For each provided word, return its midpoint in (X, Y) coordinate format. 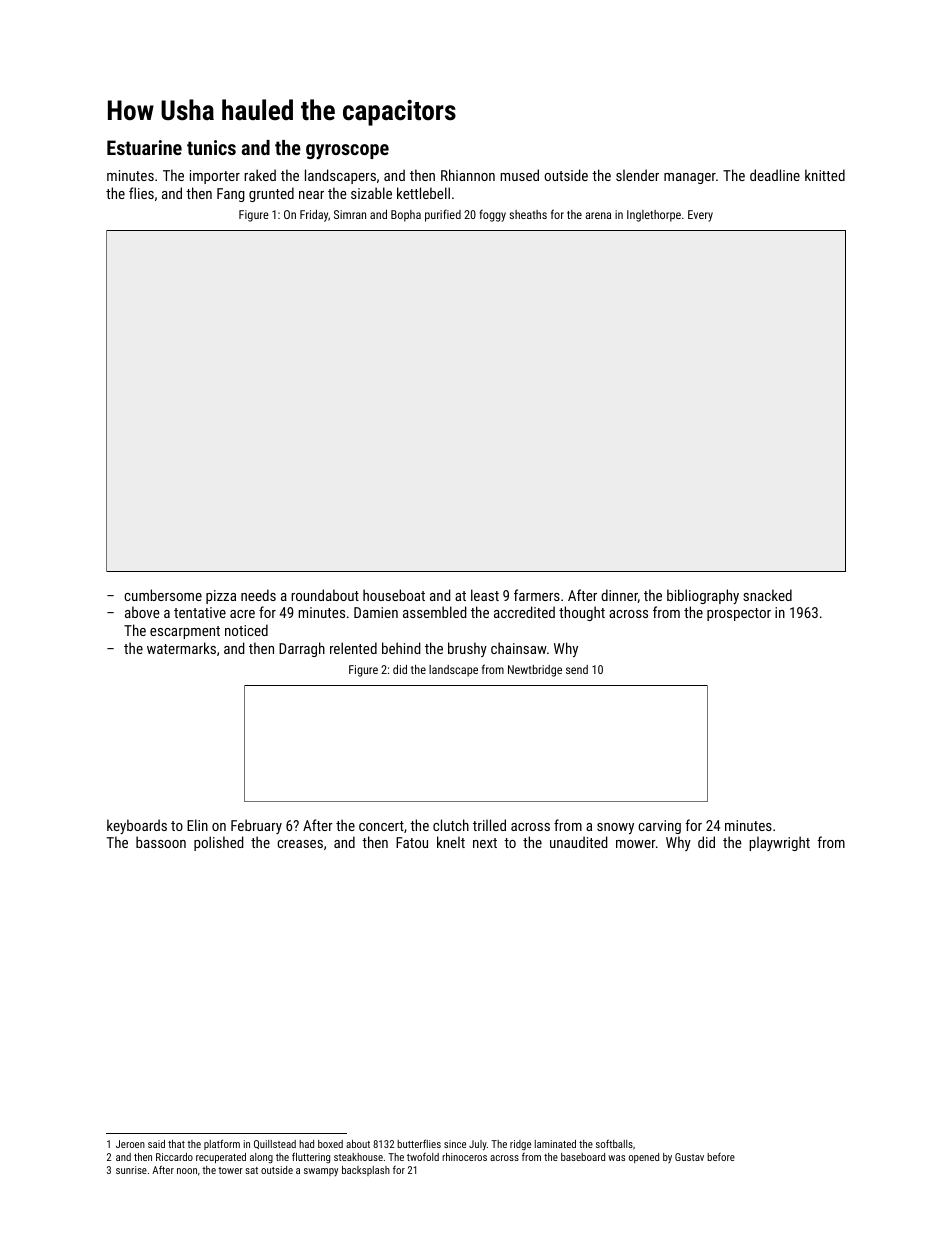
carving (659, 827)
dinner (619, 596)
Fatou (412, 842)
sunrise (131, 1170)
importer (215, 177)
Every (700, 216)
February (256, 826)
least (485, 595)
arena (598, 215)
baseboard (583, 1157)
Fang (231, 195)
